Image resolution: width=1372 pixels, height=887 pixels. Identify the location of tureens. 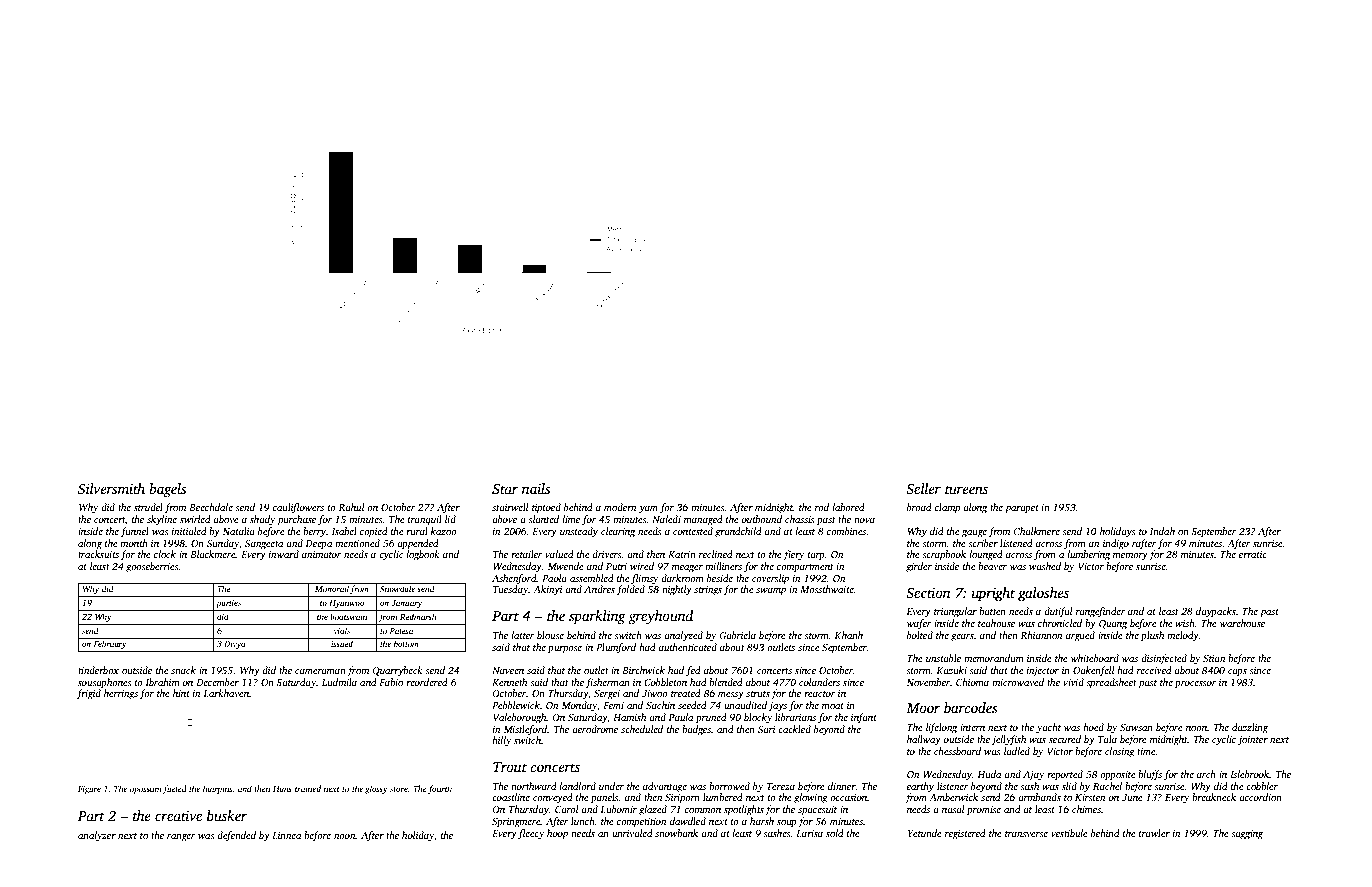
(966, 489).
